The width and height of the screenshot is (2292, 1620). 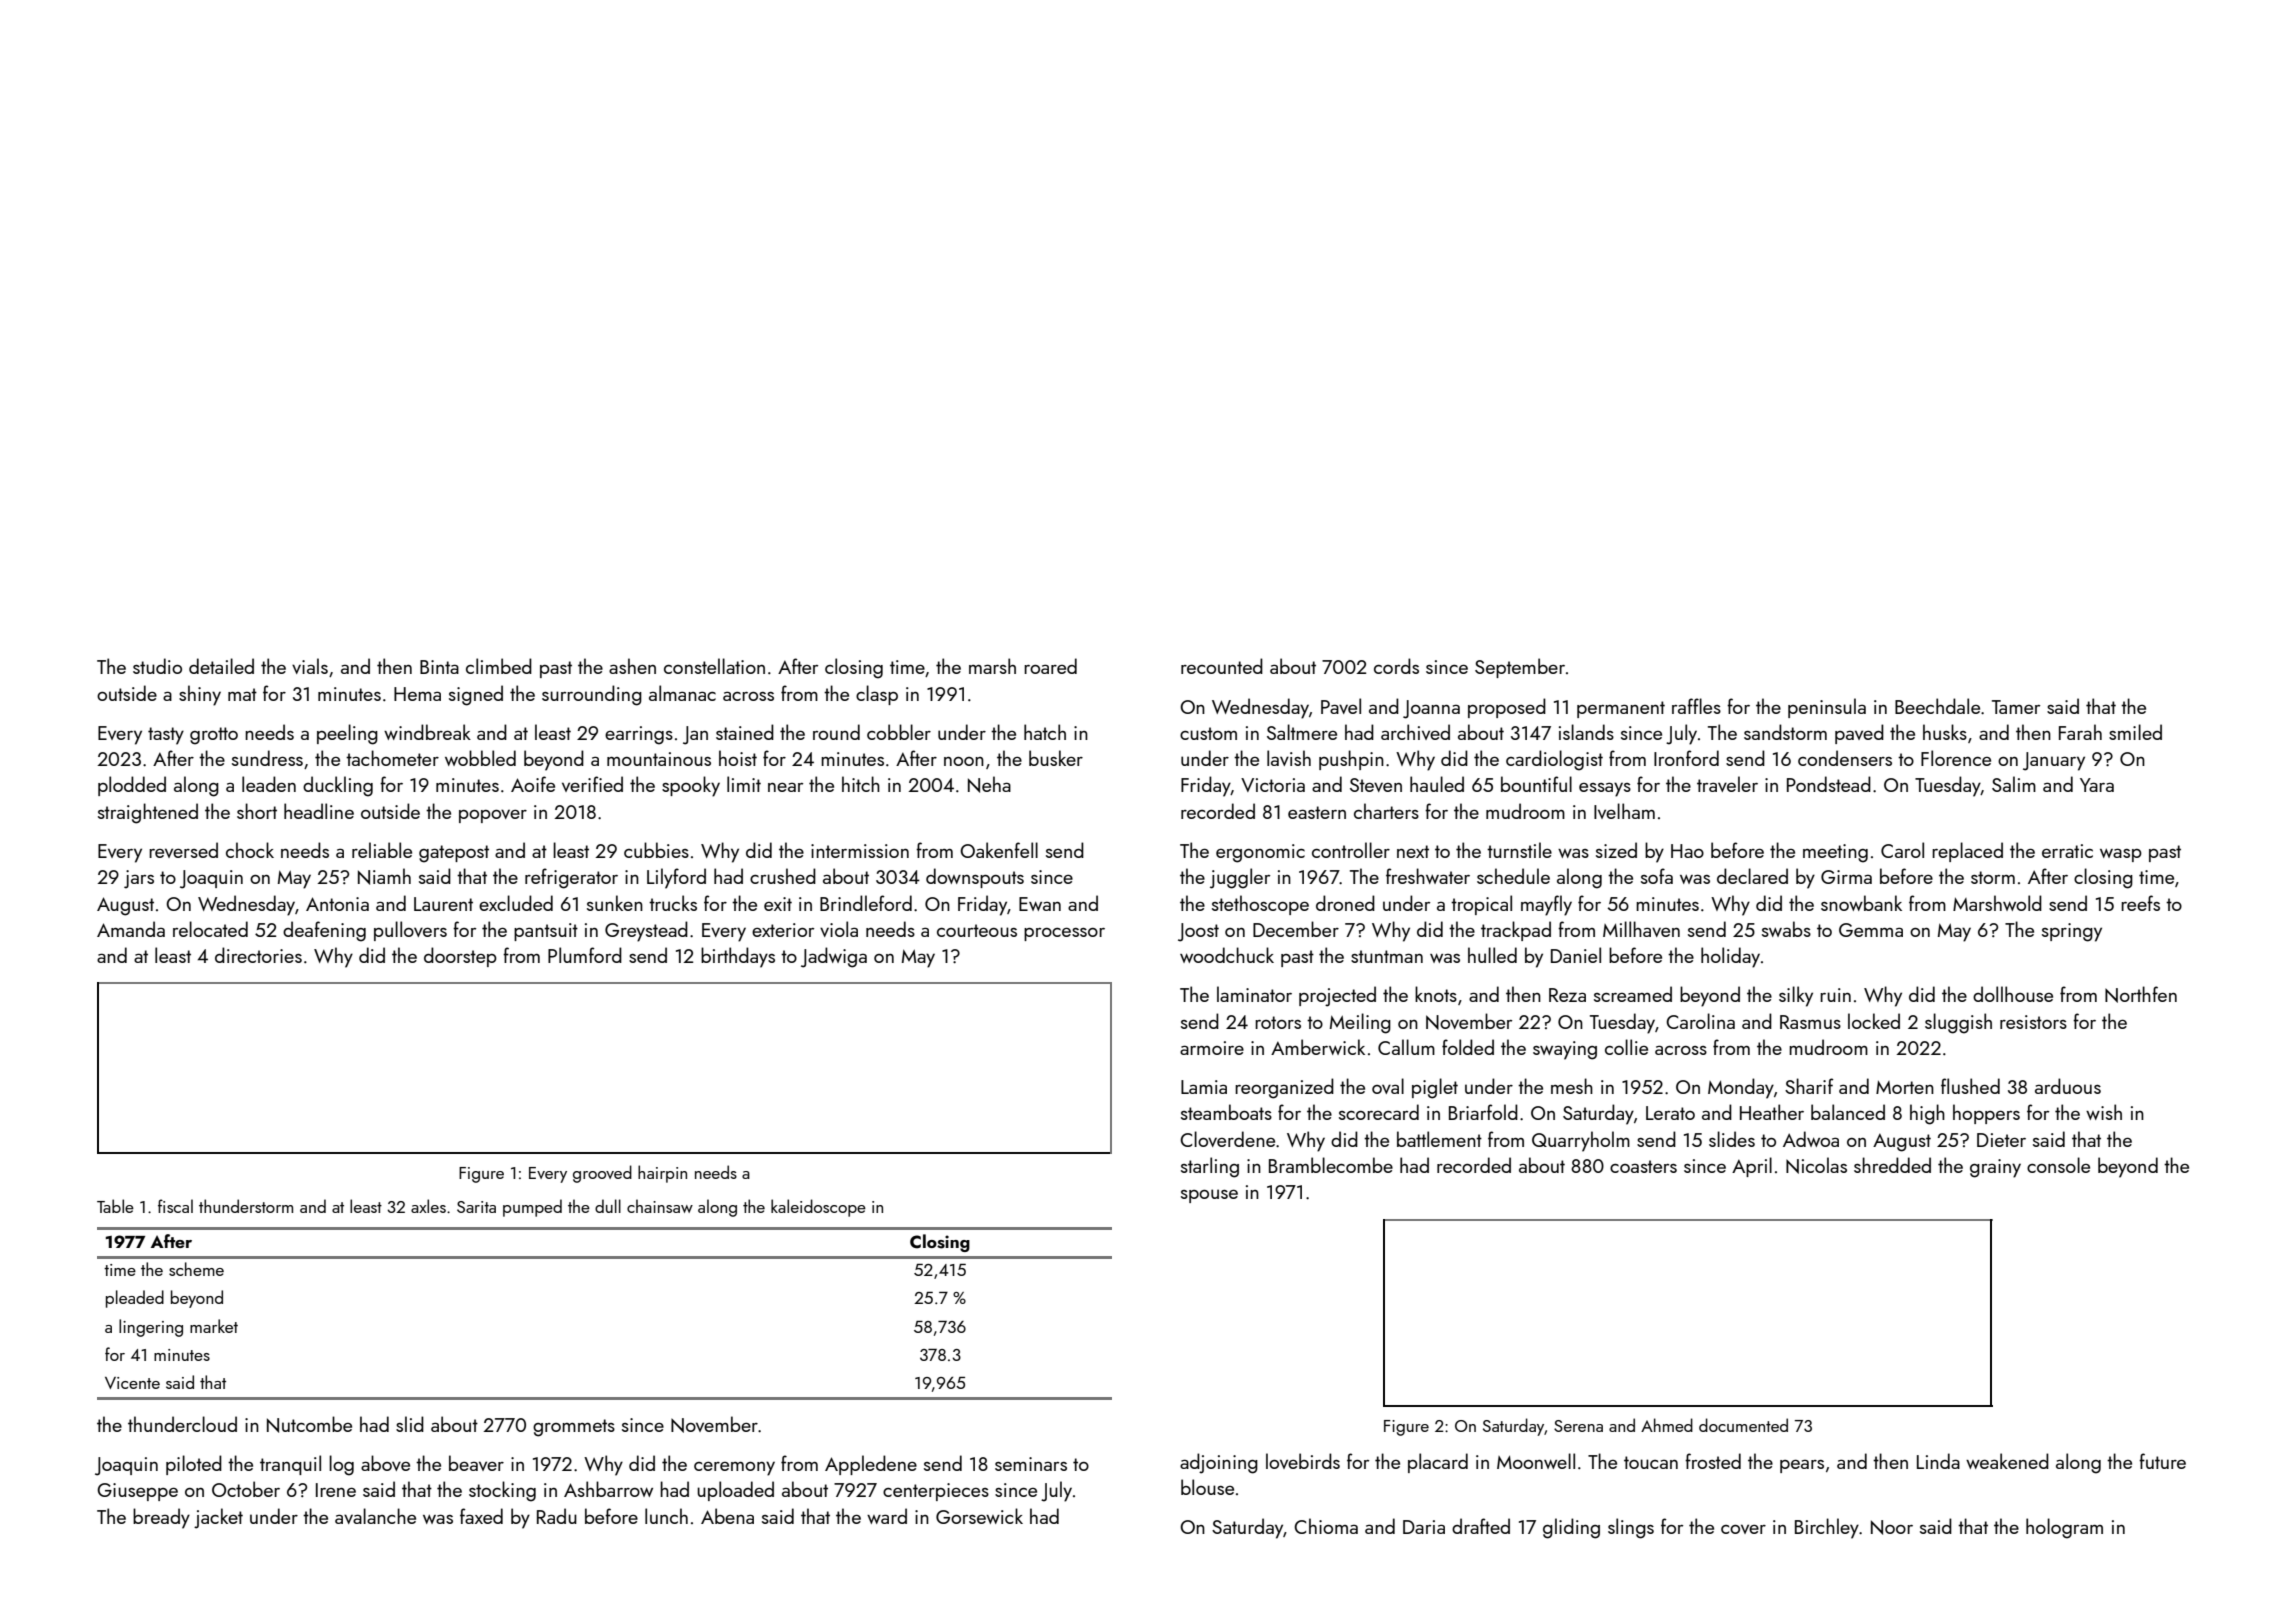 I want to click on Chioma, so click(x=1326, y=1526).
